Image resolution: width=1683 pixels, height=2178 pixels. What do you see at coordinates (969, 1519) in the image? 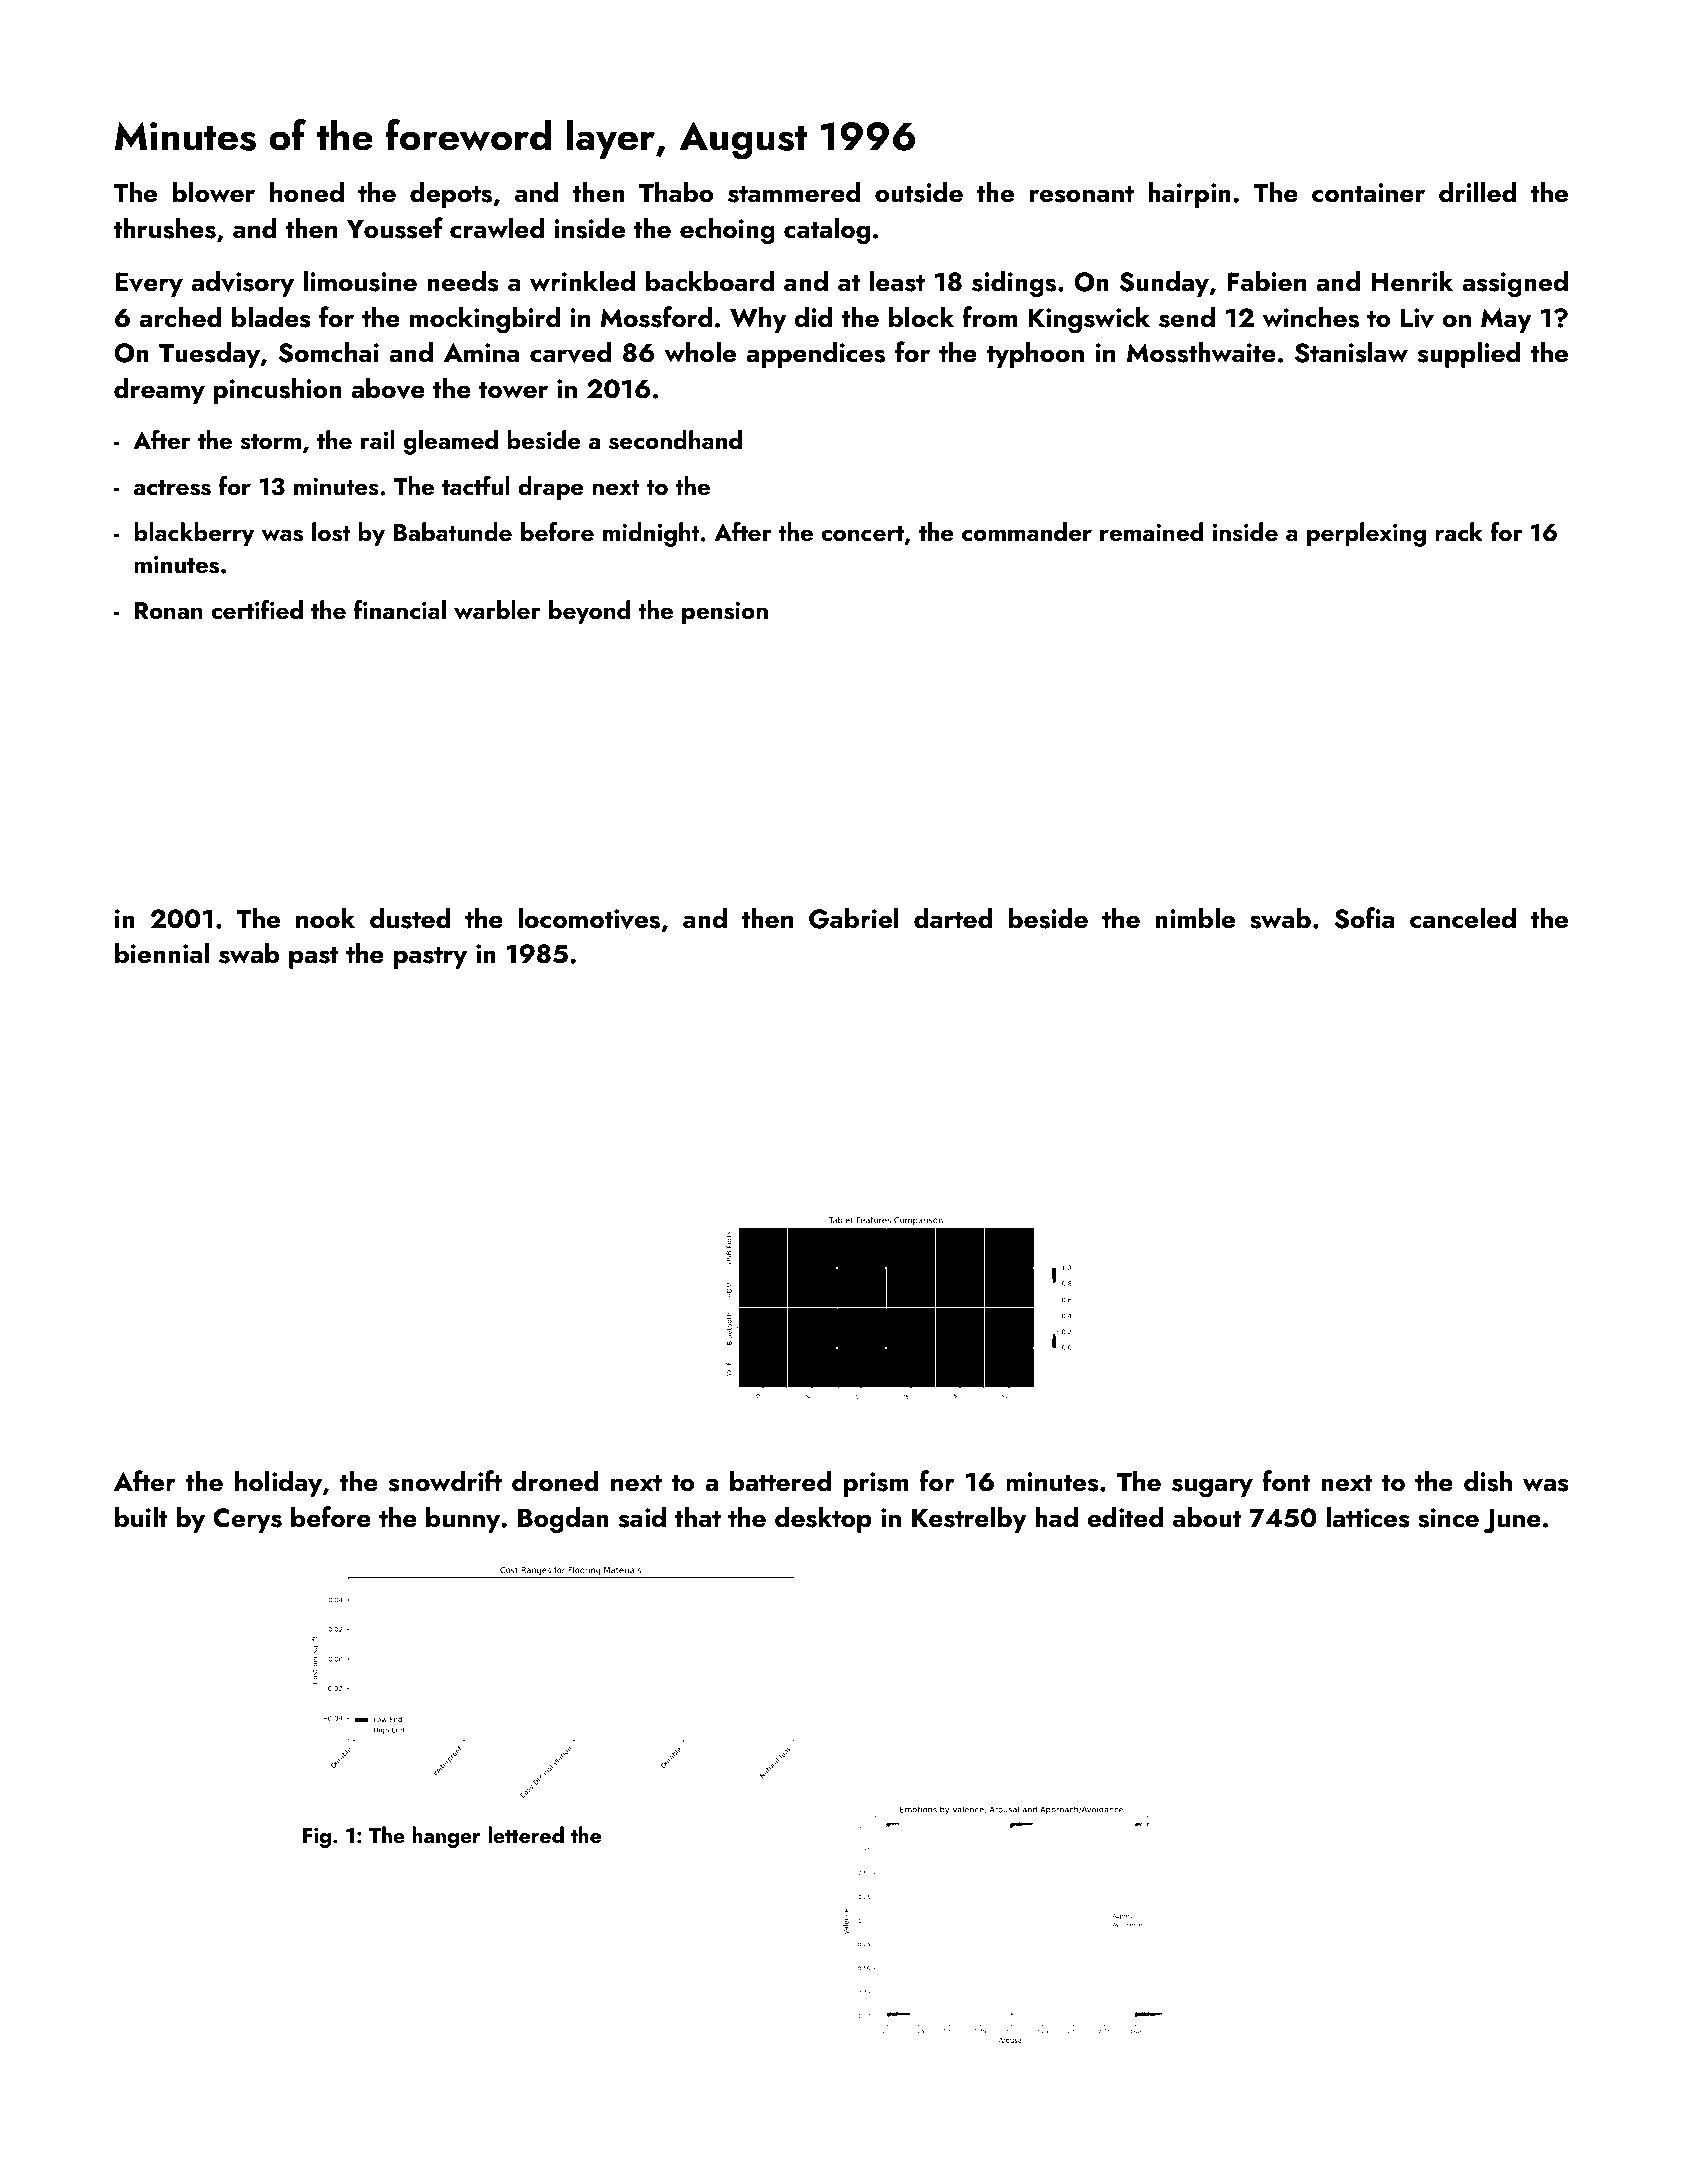
I see `Kestrelby` at bounding box center [969, 1519].
